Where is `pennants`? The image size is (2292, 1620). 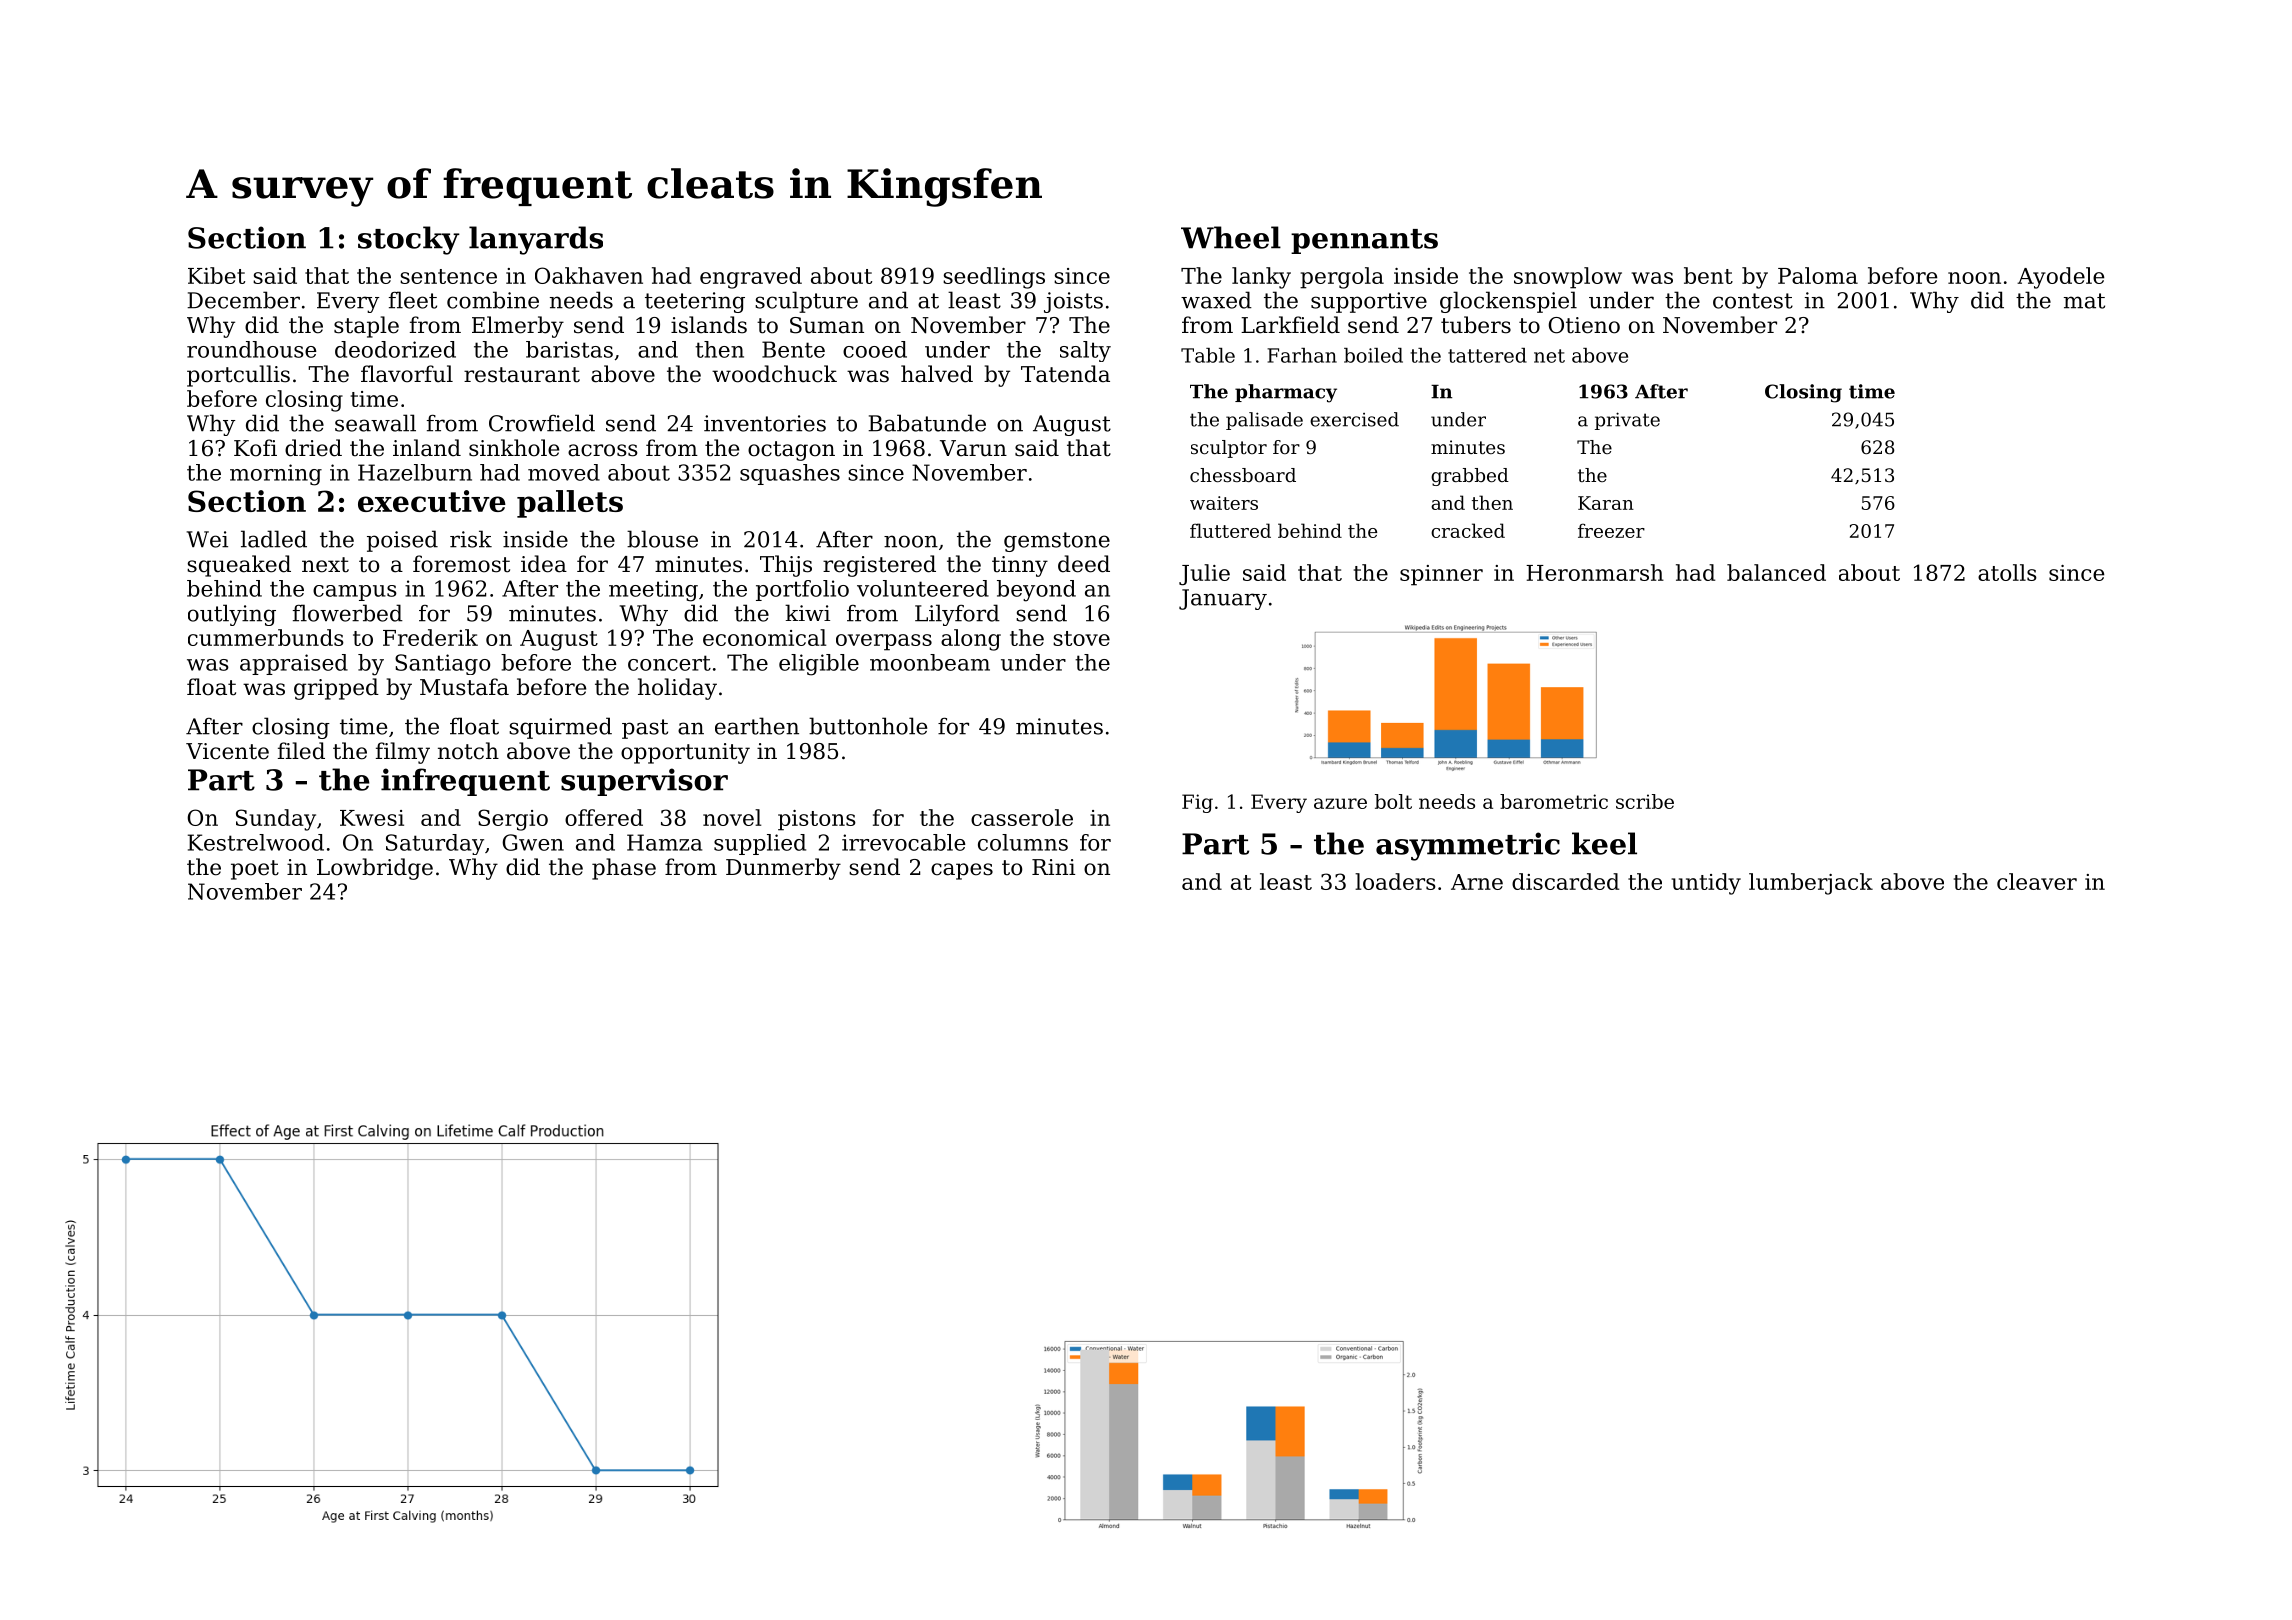
pennants is located at coordinates (1364, 241).
